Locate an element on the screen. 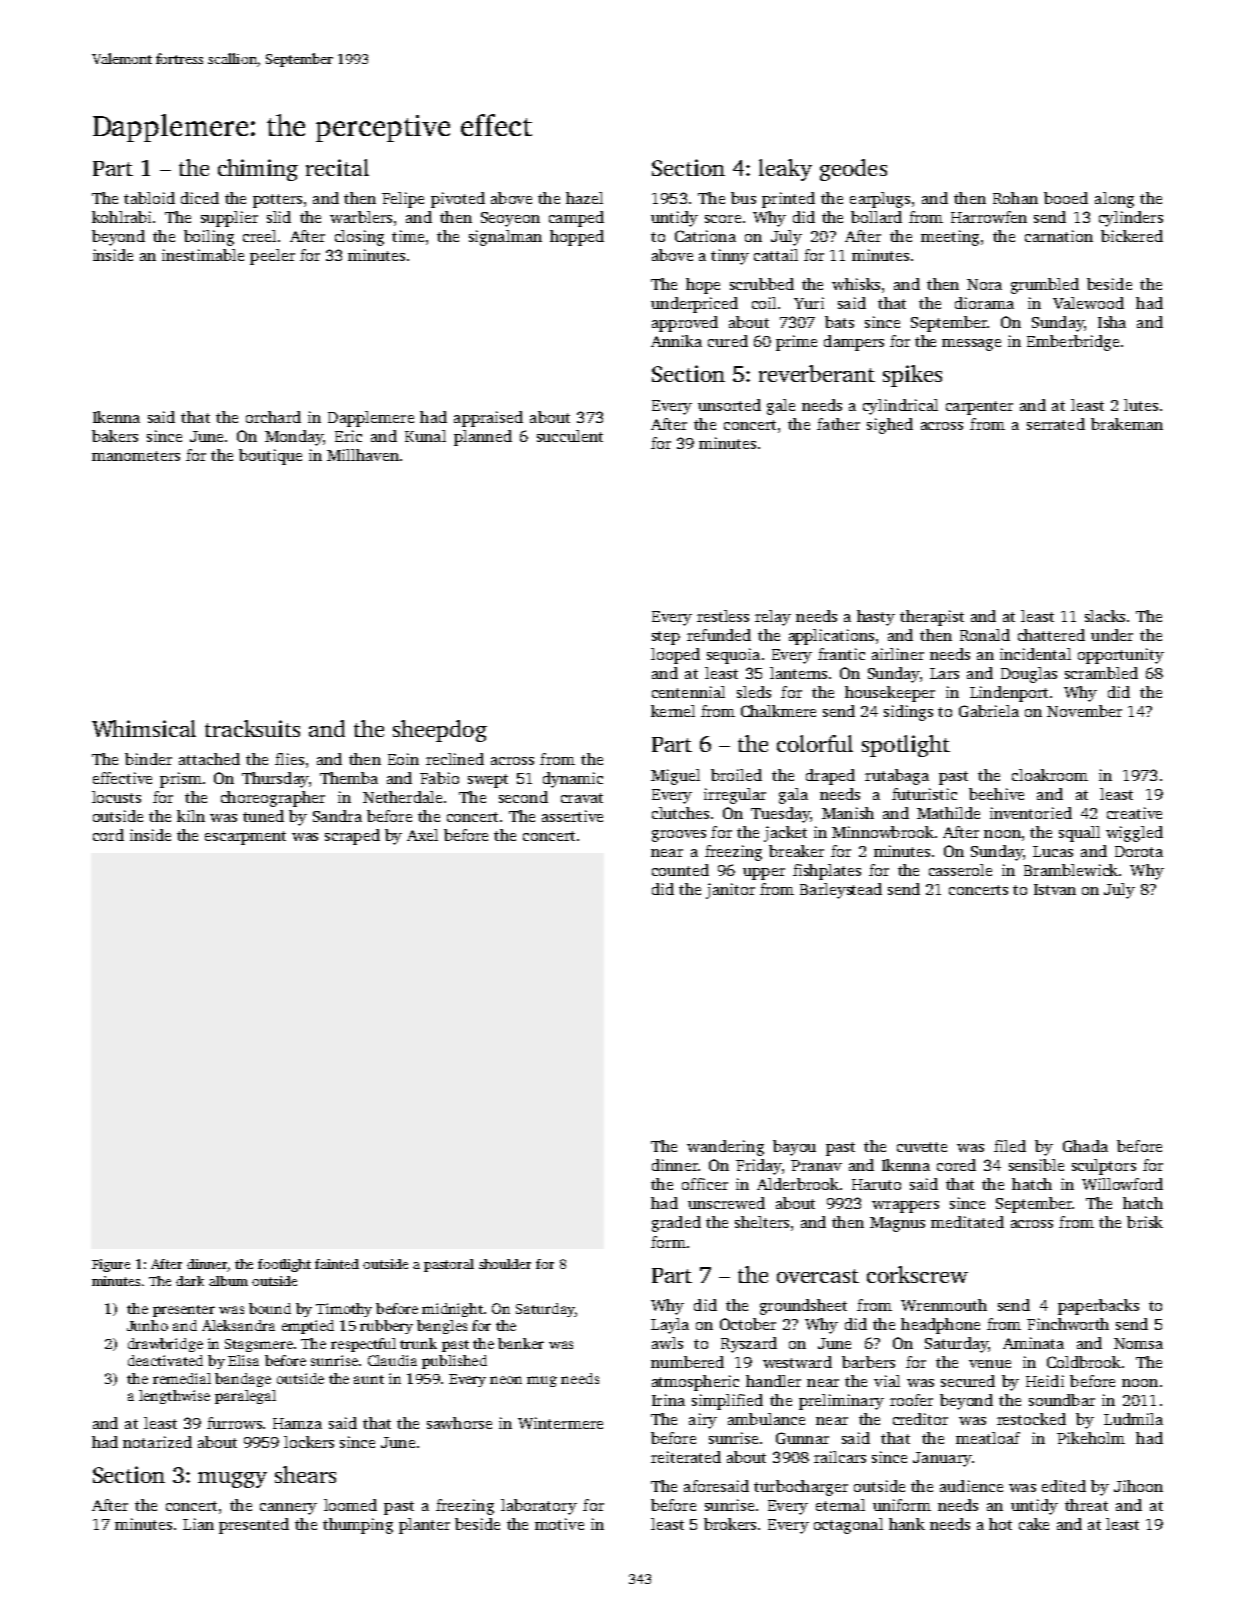 The height and width of the screenshot is (1624, 1255). cake is located at coordinates (1034, 1524).
